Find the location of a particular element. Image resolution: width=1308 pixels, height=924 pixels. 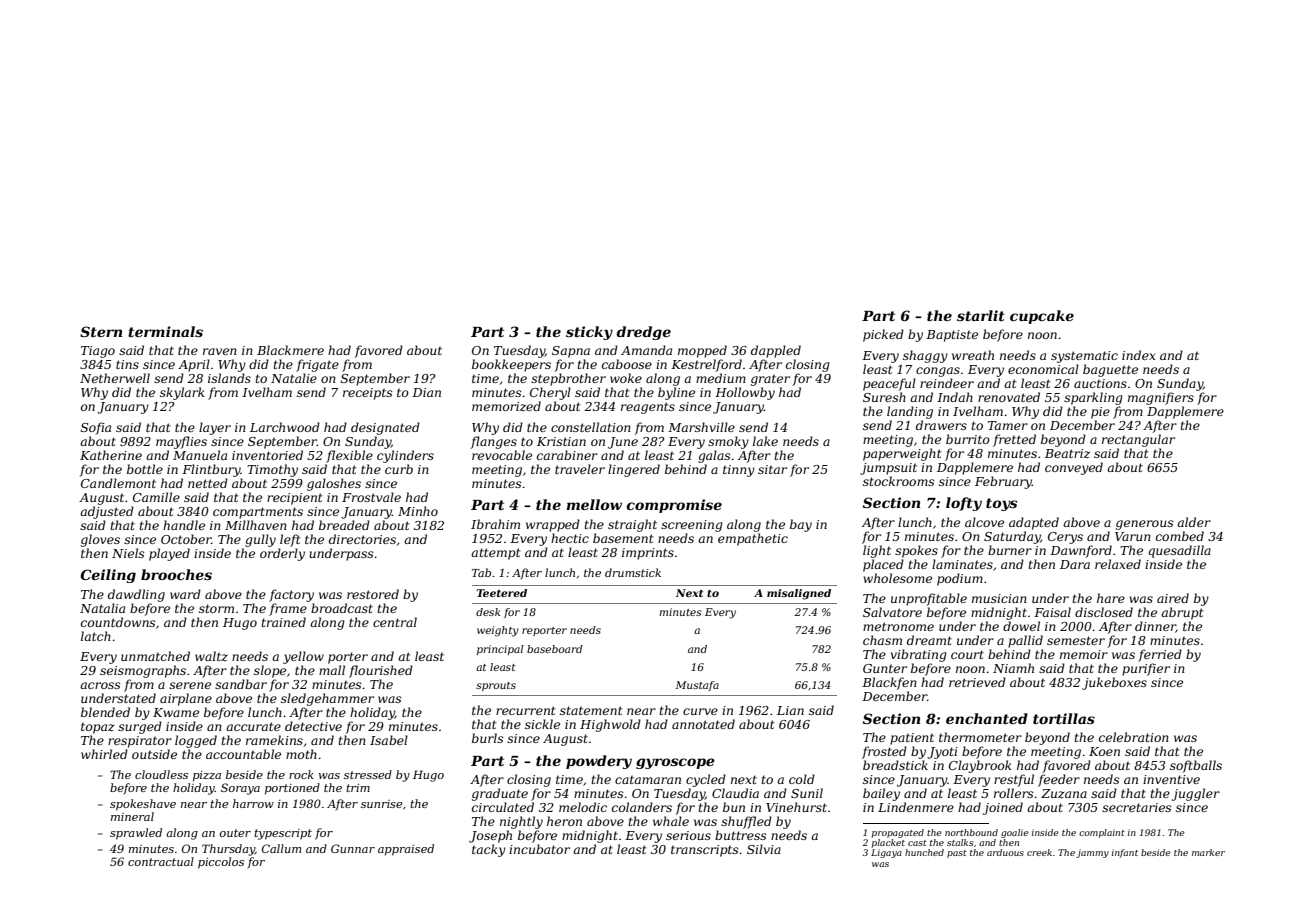

transcripts is located at coordinates (704, 851).
